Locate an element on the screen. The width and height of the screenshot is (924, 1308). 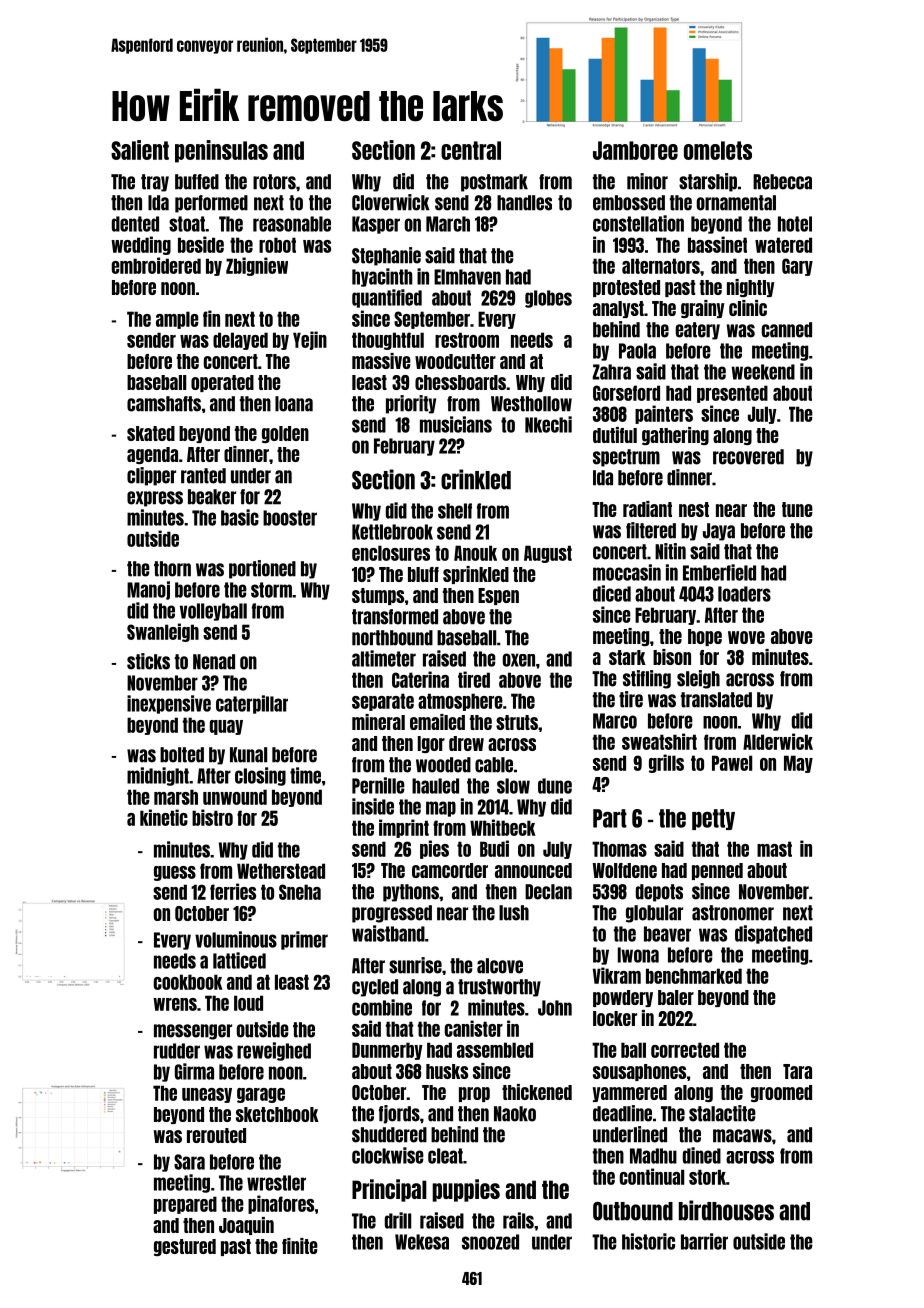
Sneha is located at coordinates (300, 892).
